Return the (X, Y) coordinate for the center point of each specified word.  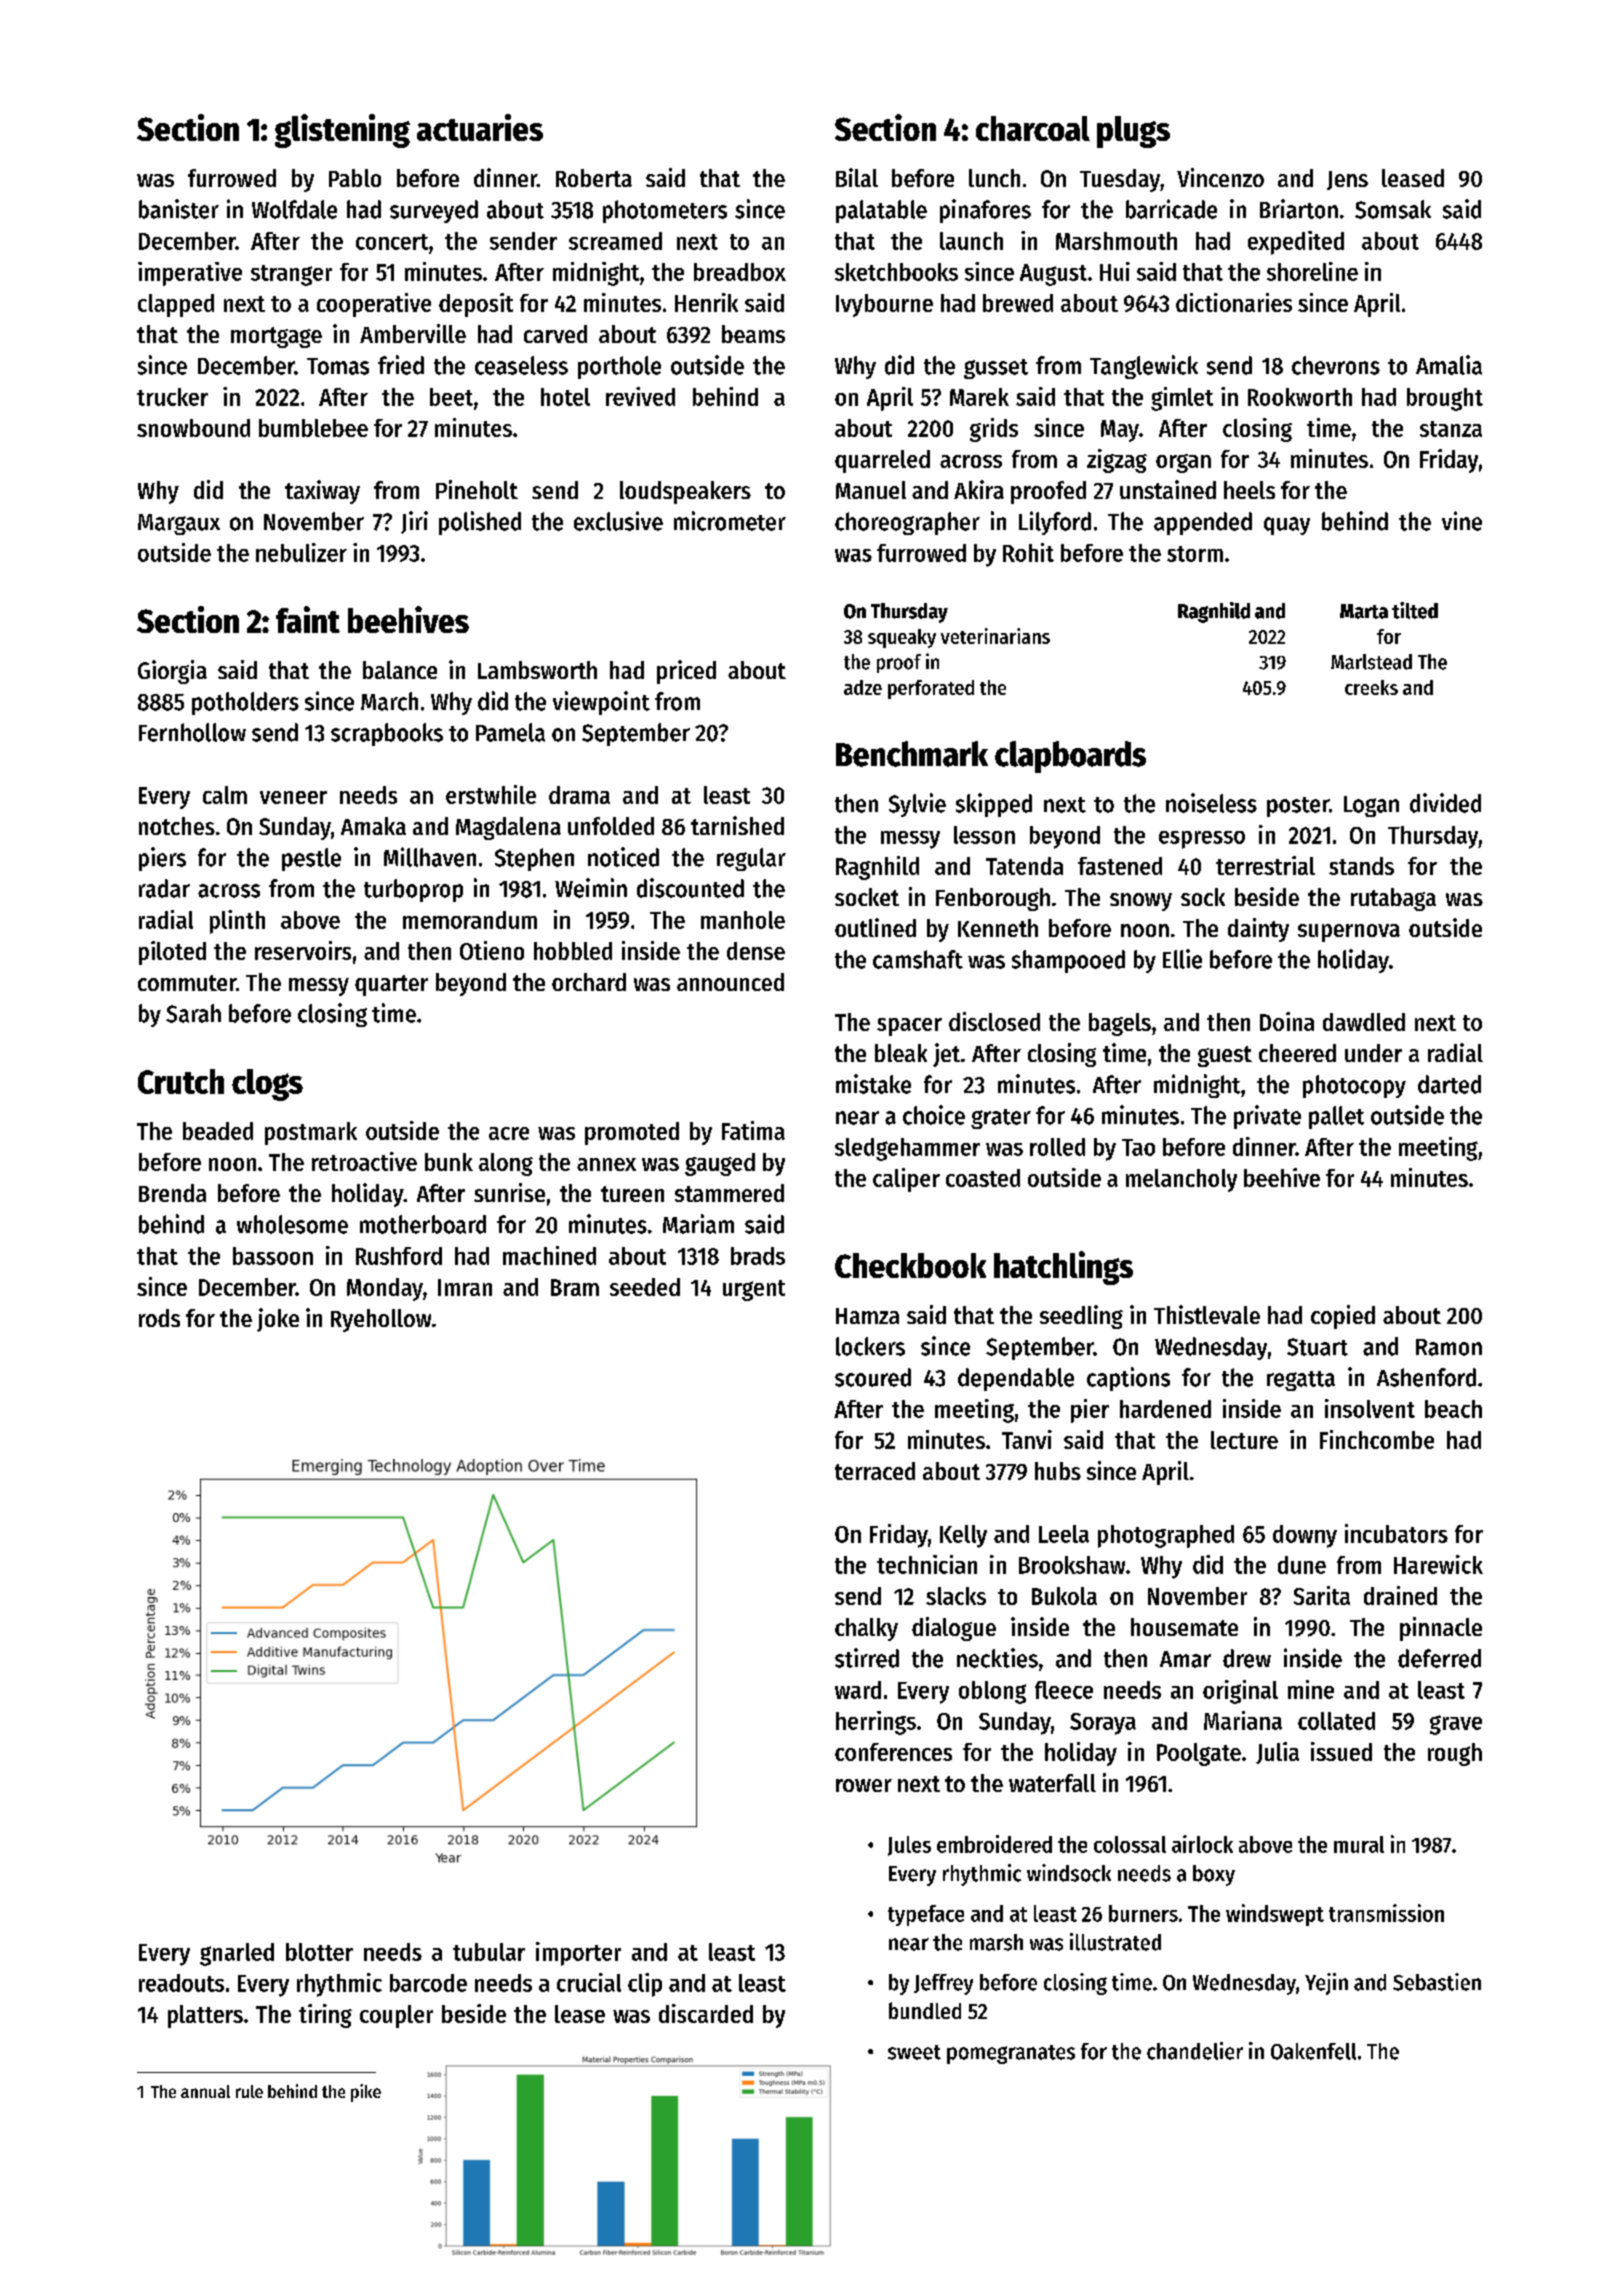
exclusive (618, 521)
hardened (1165, 1409)
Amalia (1449, 365)
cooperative (374, 305)
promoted (632, 1133)
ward (858, 1690)
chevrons (1336, 365)
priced (686, 672)
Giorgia (172, 672)
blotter (319, 1952)
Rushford (399, 1256)
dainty (1258, 930)
